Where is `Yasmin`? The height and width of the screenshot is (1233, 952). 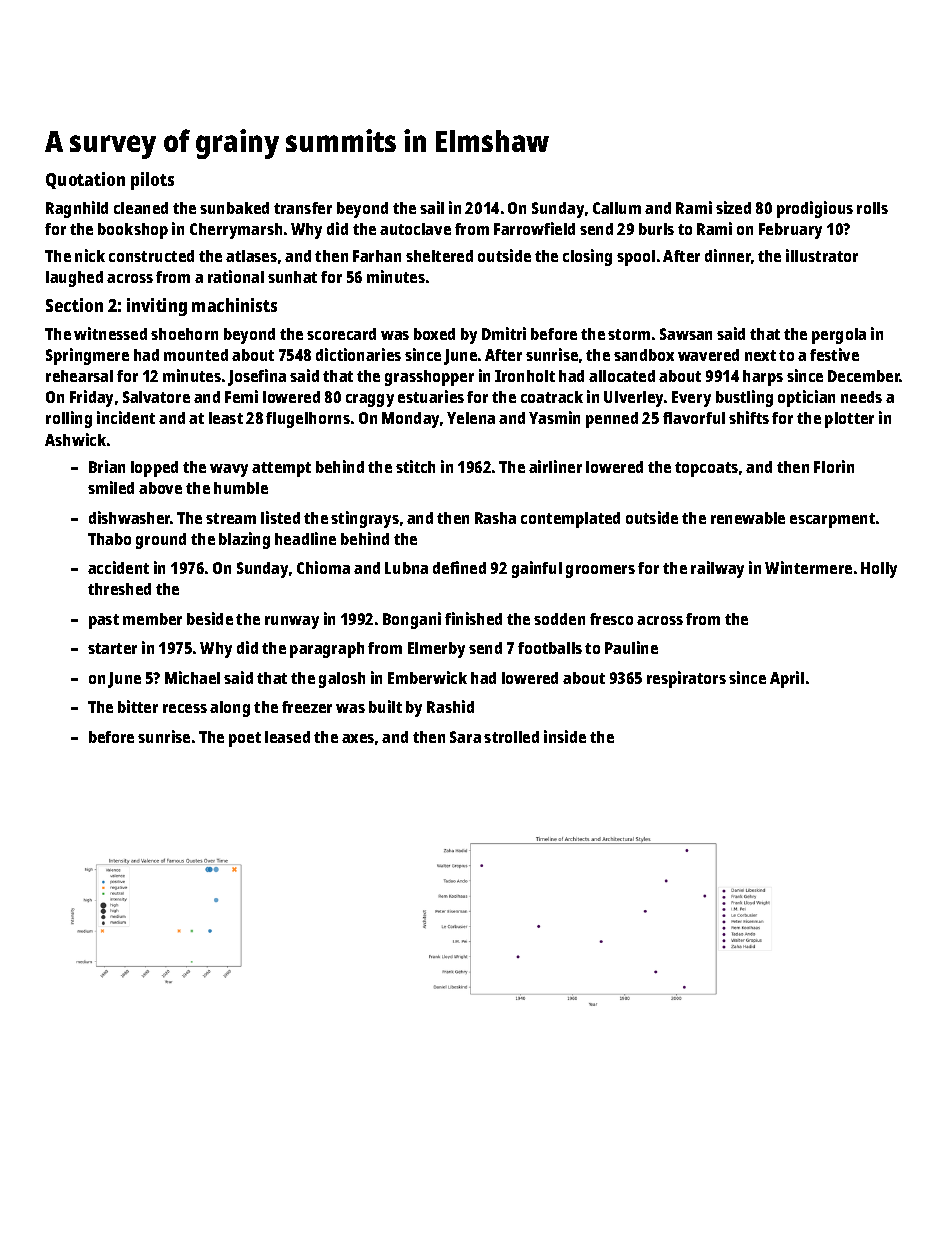
Yasmin is located at coordinates (554, 417).
